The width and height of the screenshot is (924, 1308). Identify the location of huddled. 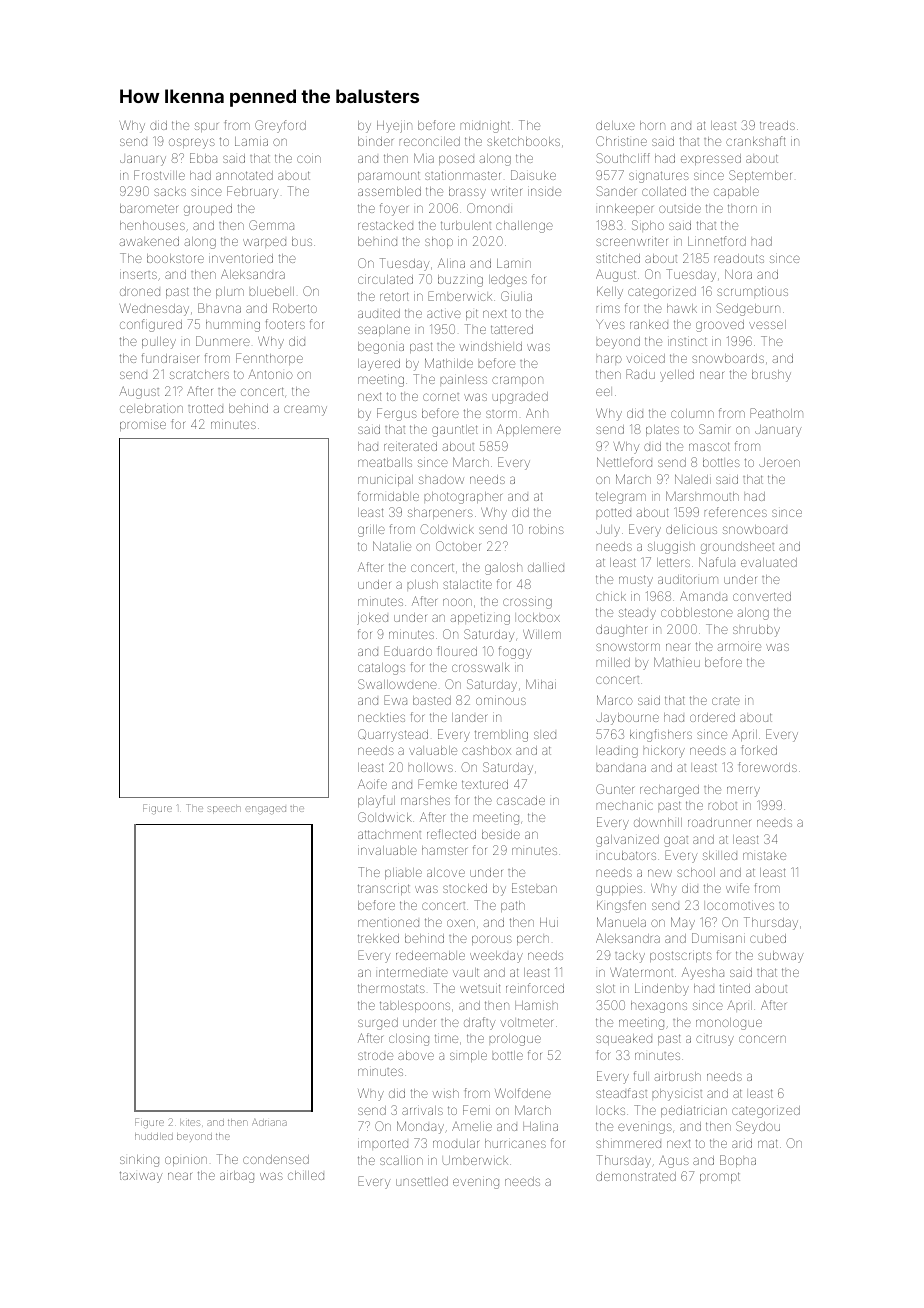
(154, 1136).
